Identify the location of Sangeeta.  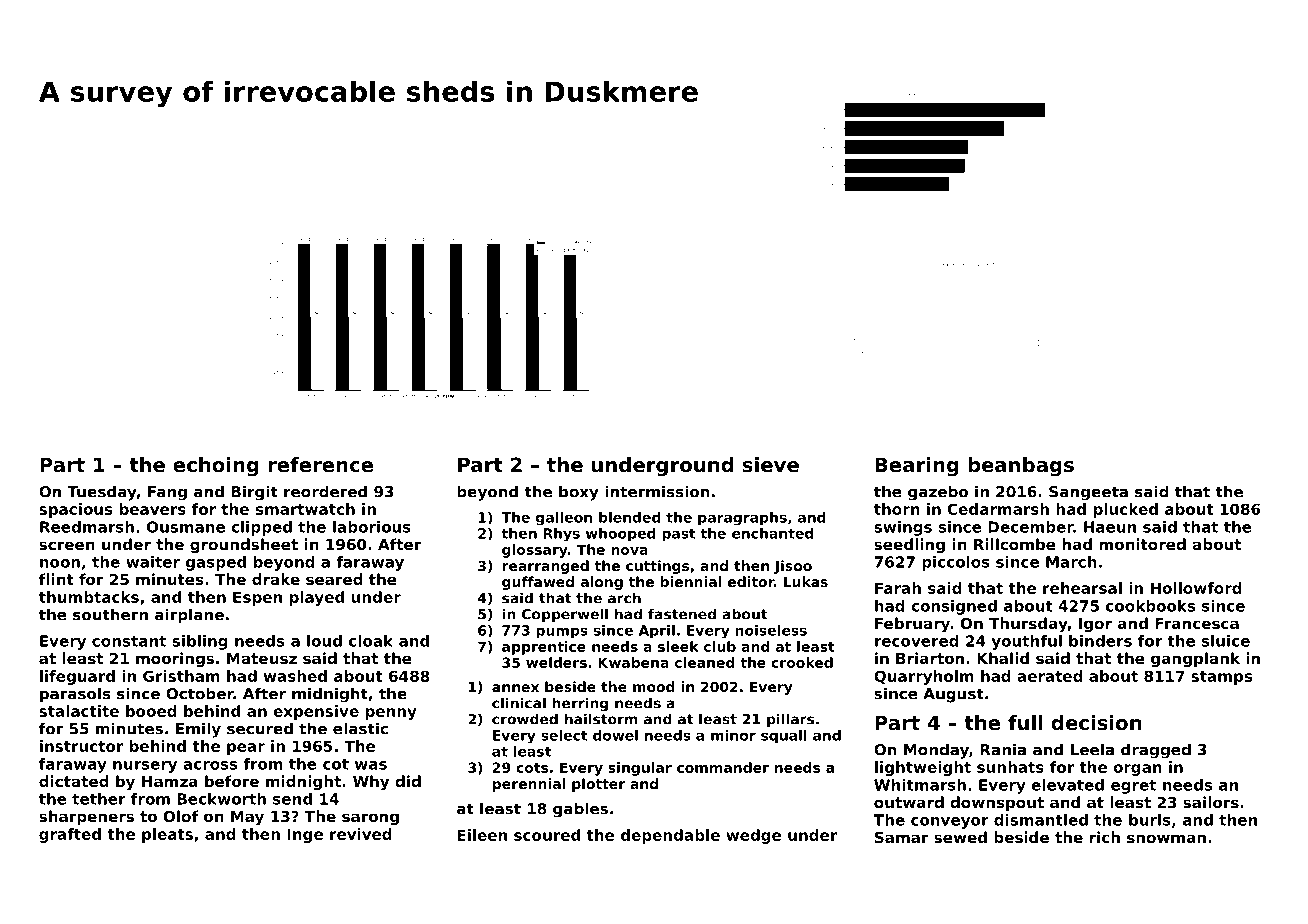
(1088, 493).
